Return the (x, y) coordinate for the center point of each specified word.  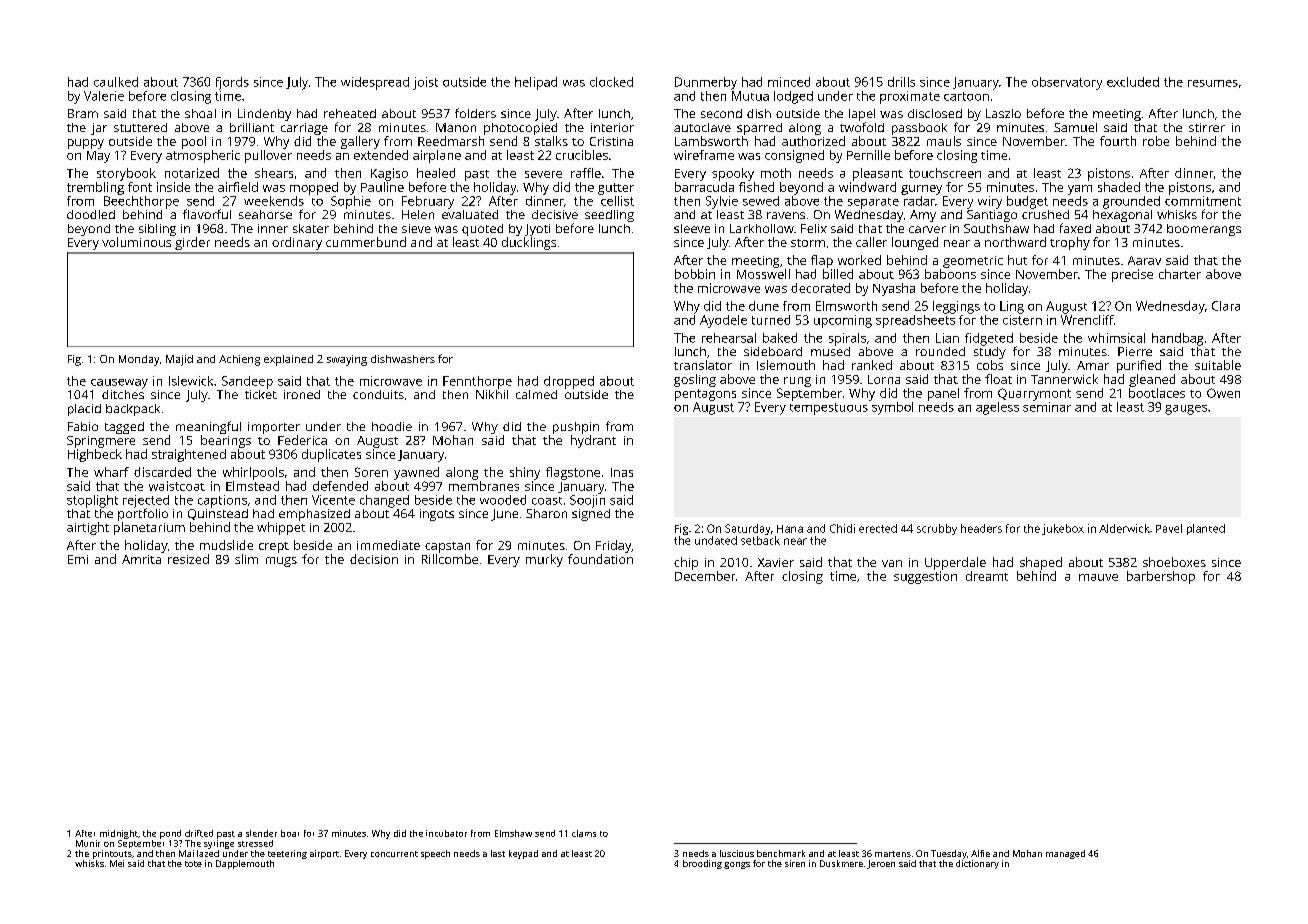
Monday (139, 360)
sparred (759, 129)
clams (584, 833)
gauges (1186, 410)
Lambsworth (711, 141)
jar (99, 129)
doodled (91, 214)
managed (1065, 854)
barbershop (1161, 577)
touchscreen (945, 173)
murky (544, 560)
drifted (199, 833)
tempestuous (829, 409)
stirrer (1207, 127)
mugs (281, 562)
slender (261, 833)
